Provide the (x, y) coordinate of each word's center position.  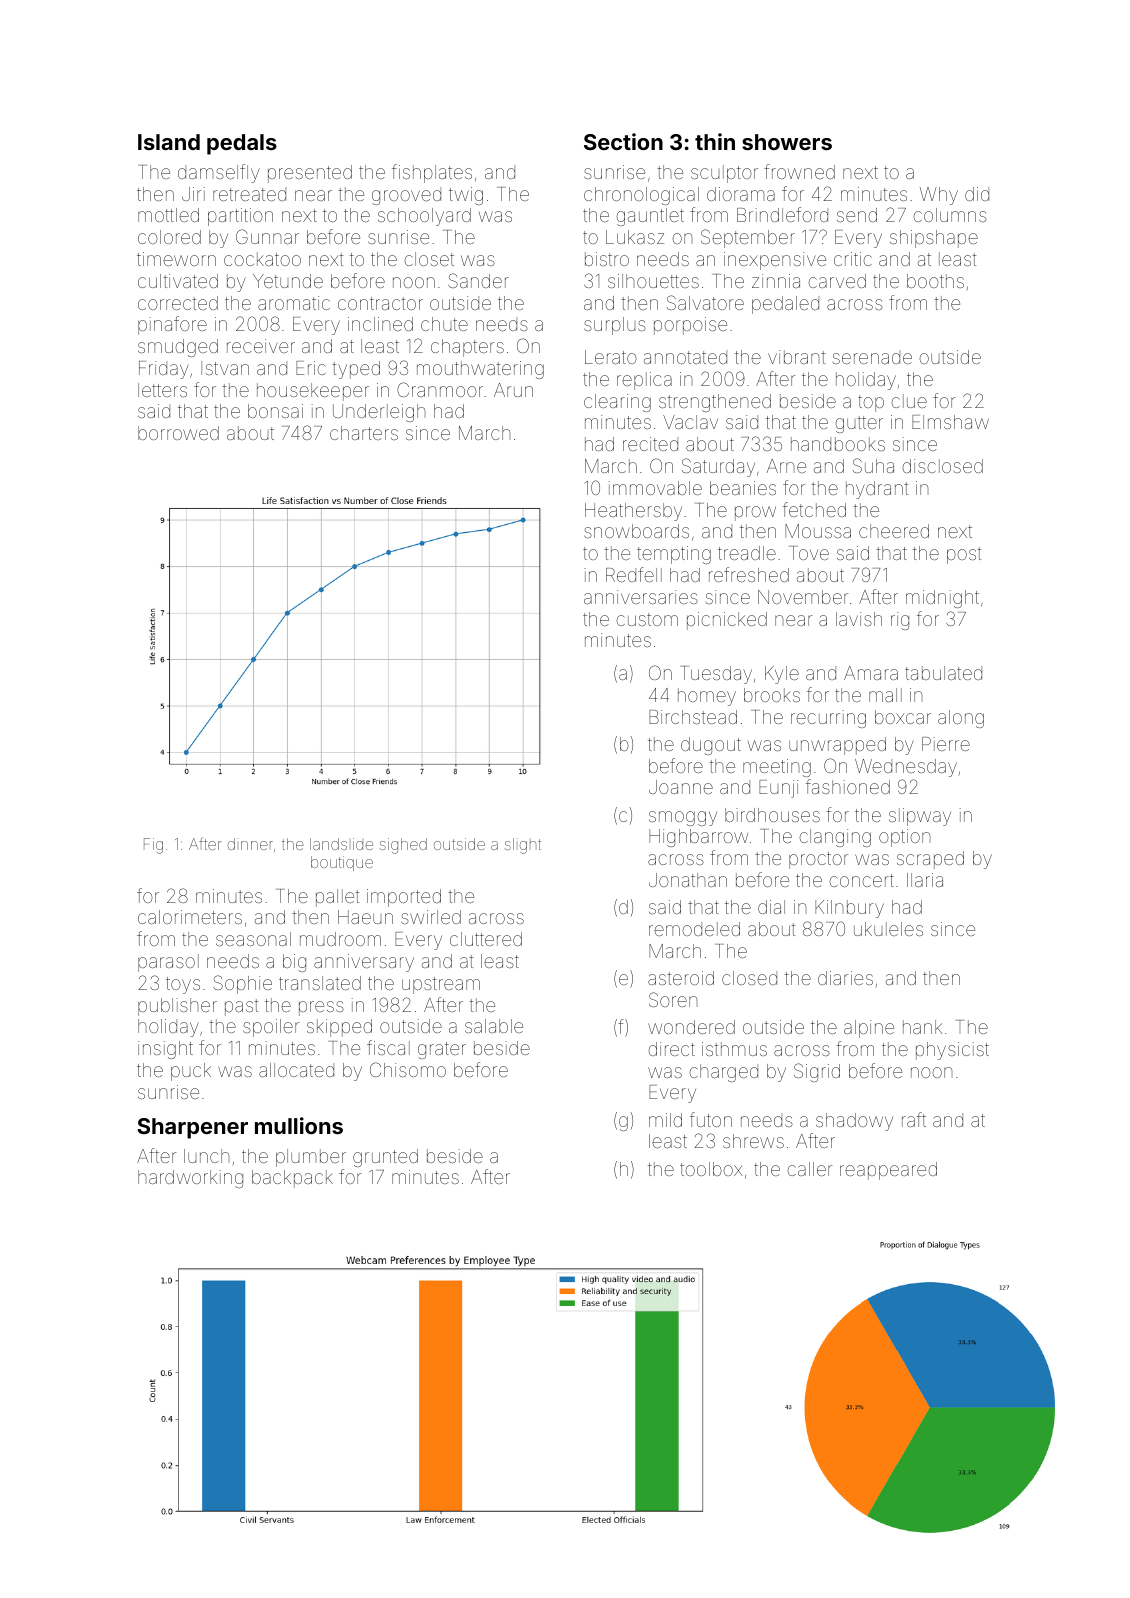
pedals (242, 144)
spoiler (271, 1028)
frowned (799, 171)
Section (623, 141)
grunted (385, 1158)
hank (922, 1027)
